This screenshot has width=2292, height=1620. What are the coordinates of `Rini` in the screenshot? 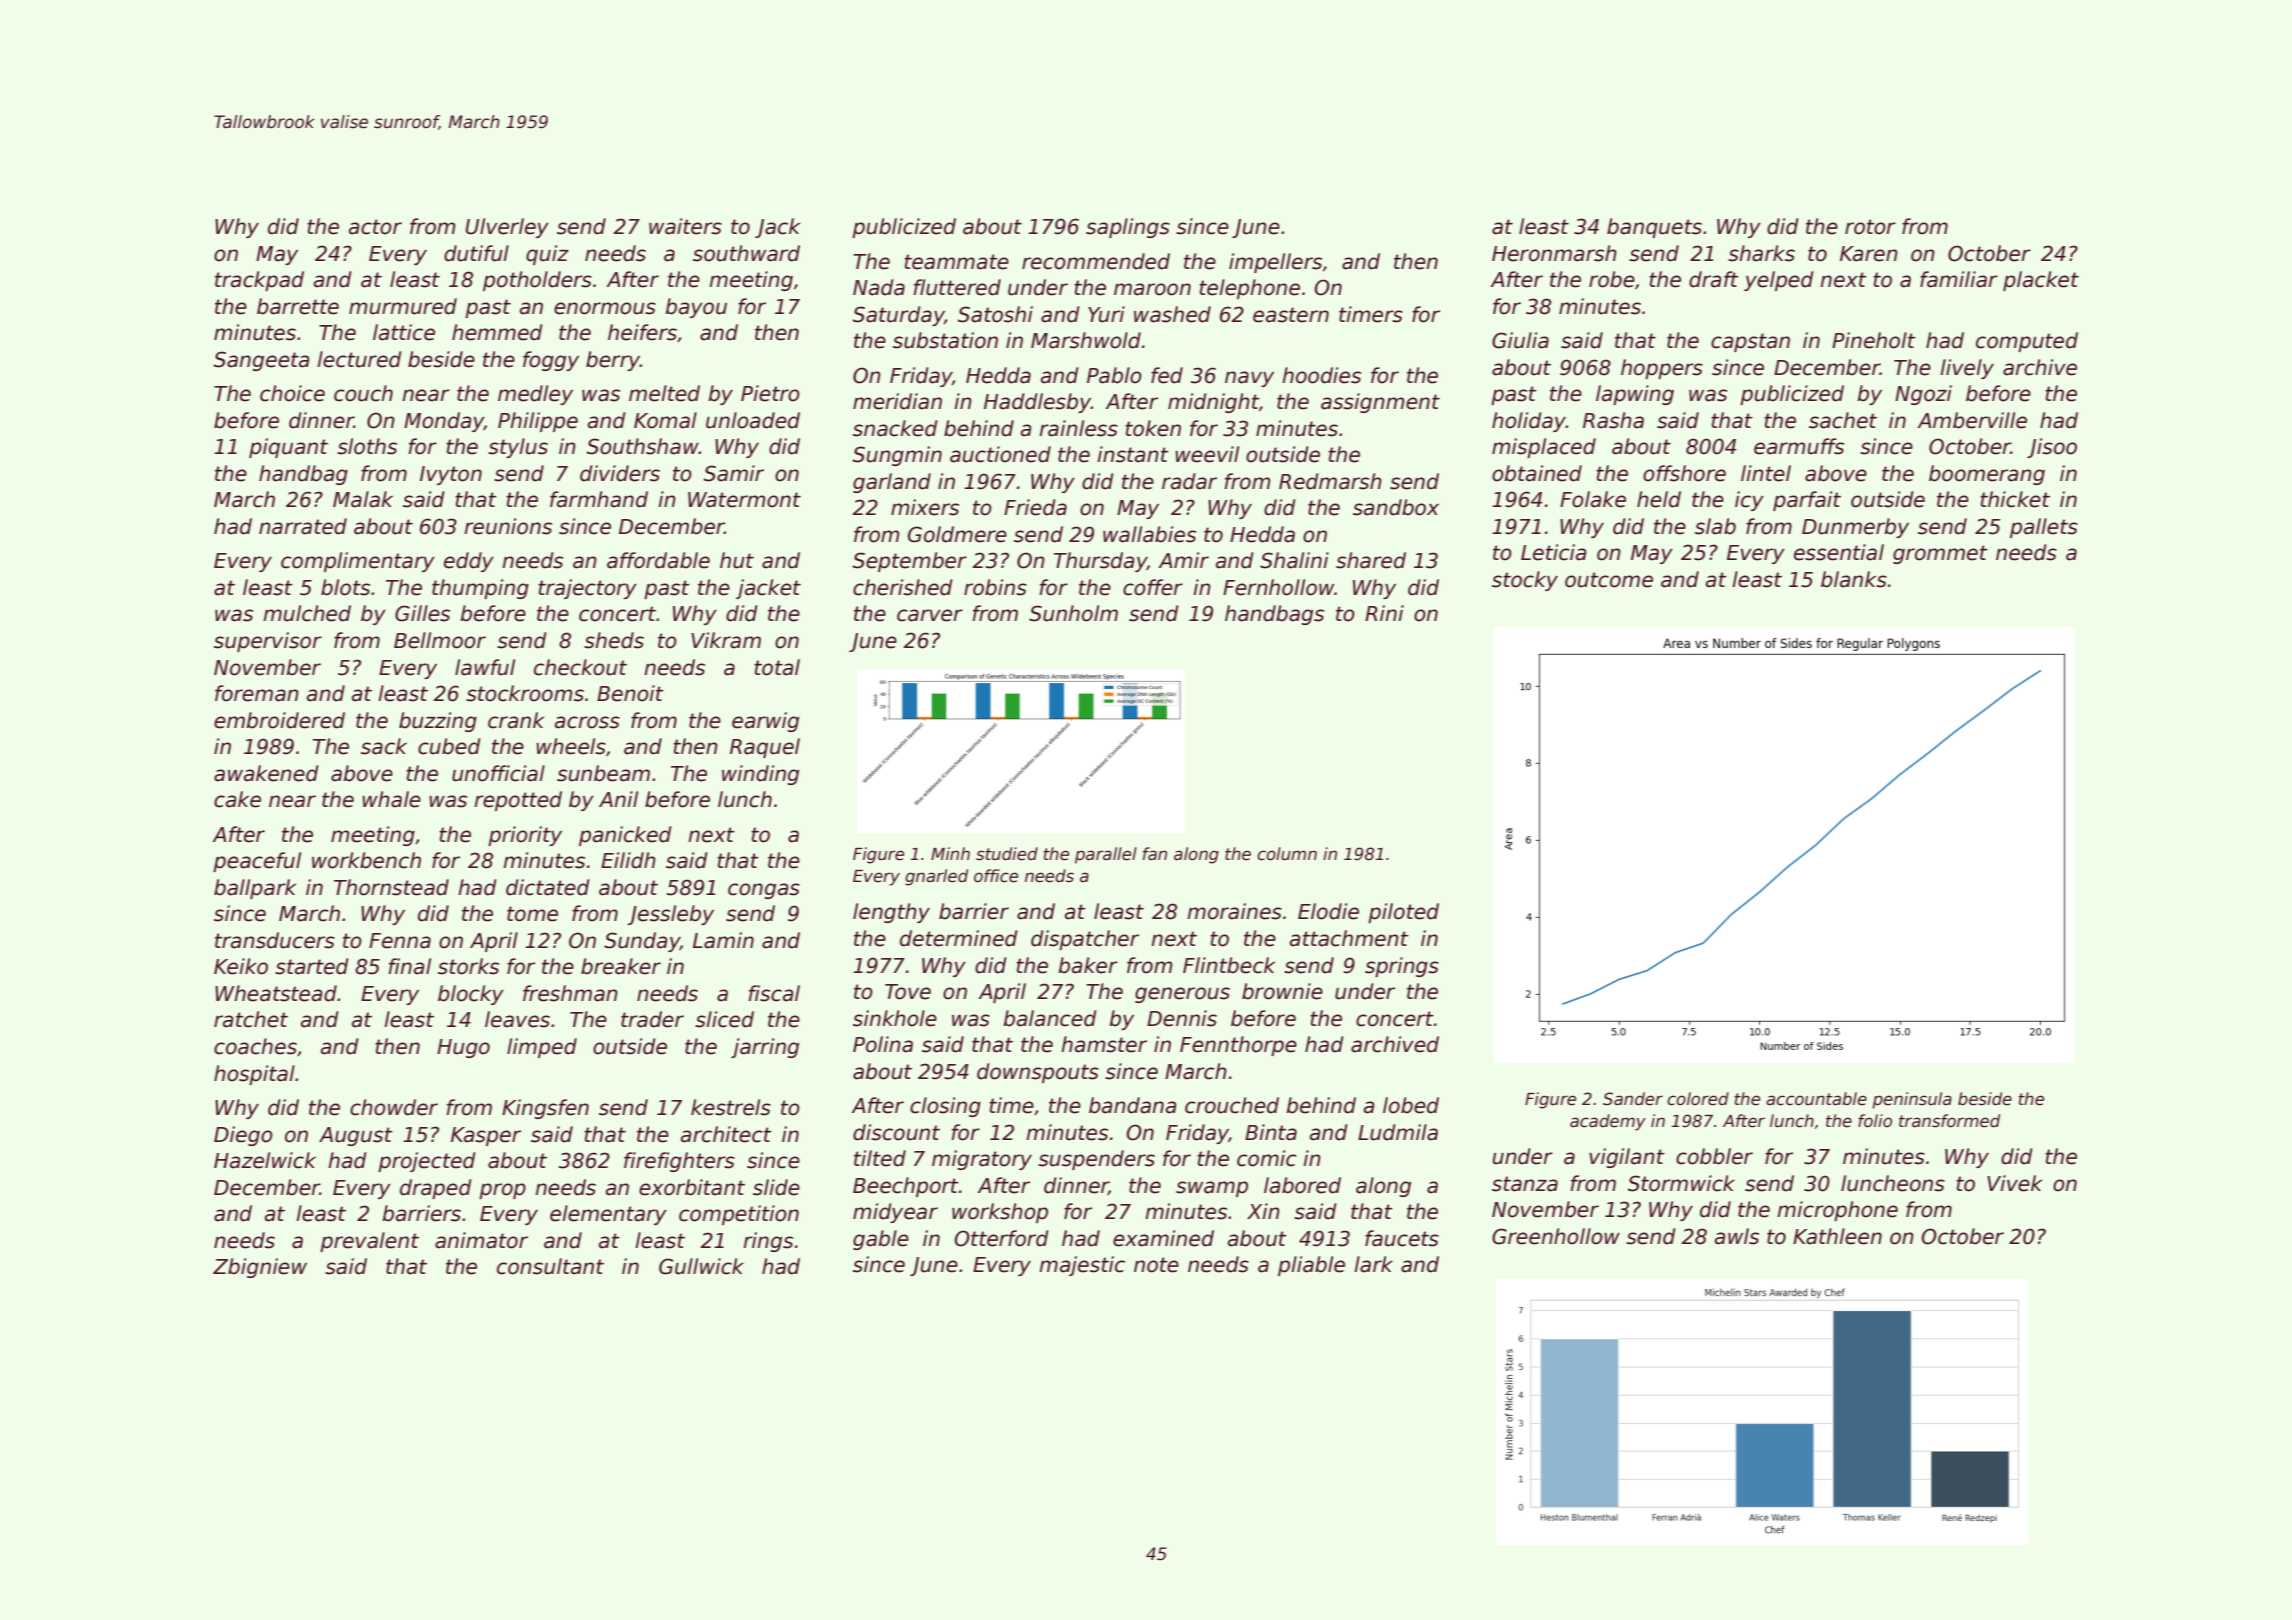 It's located at (1384, 613).
